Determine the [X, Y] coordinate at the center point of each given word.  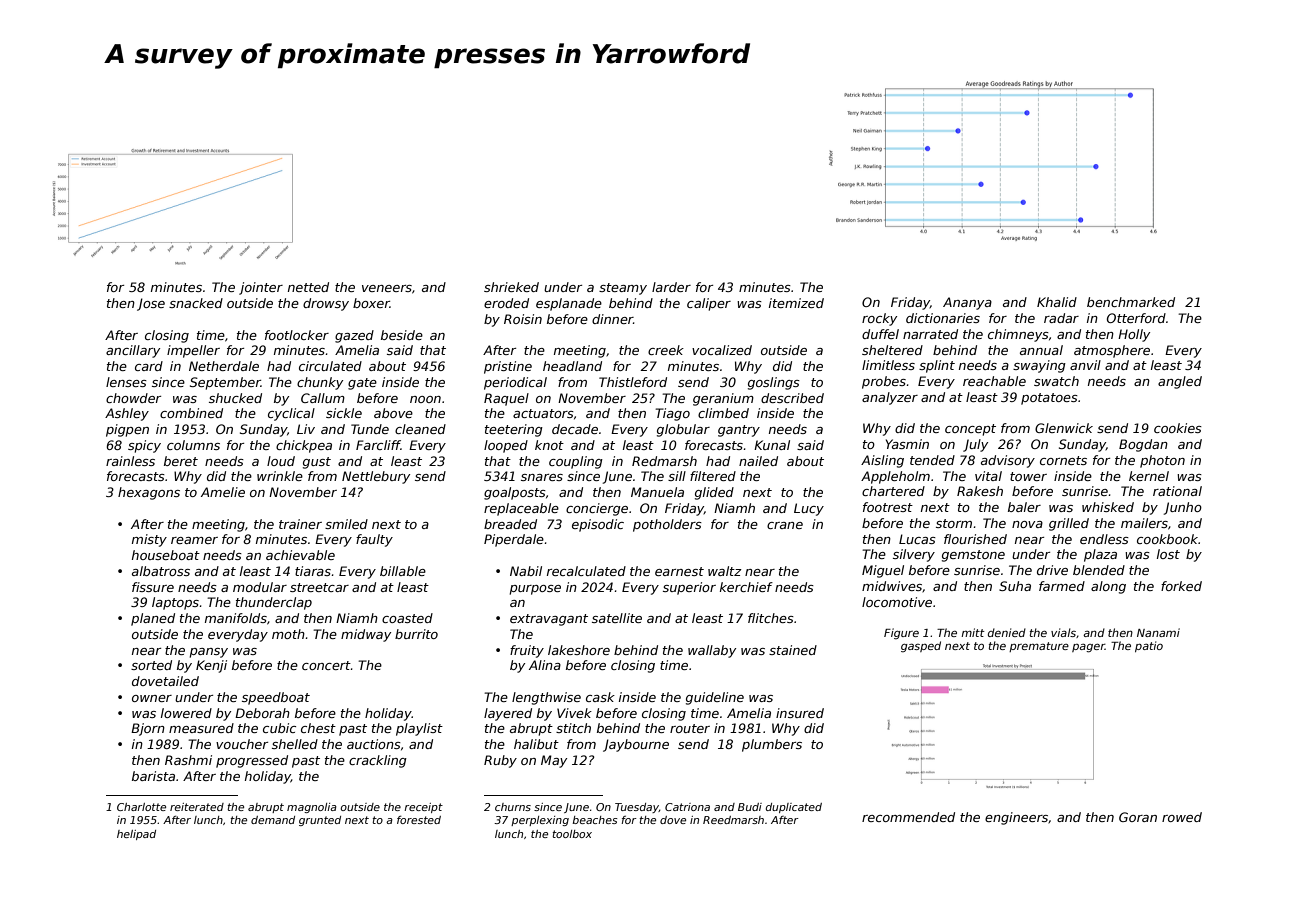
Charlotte [141, 807]
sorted [151, 665]
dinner [612, 319]
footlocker [297, 335]
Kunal [772, 445]
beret [181, 461]
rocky [879, 319]
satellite [617, 618]
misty [149, 540]
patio [1149, 646]
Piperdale [514, 540]
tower [1028, 476]
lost [1168, 554]
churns [513, 807]
